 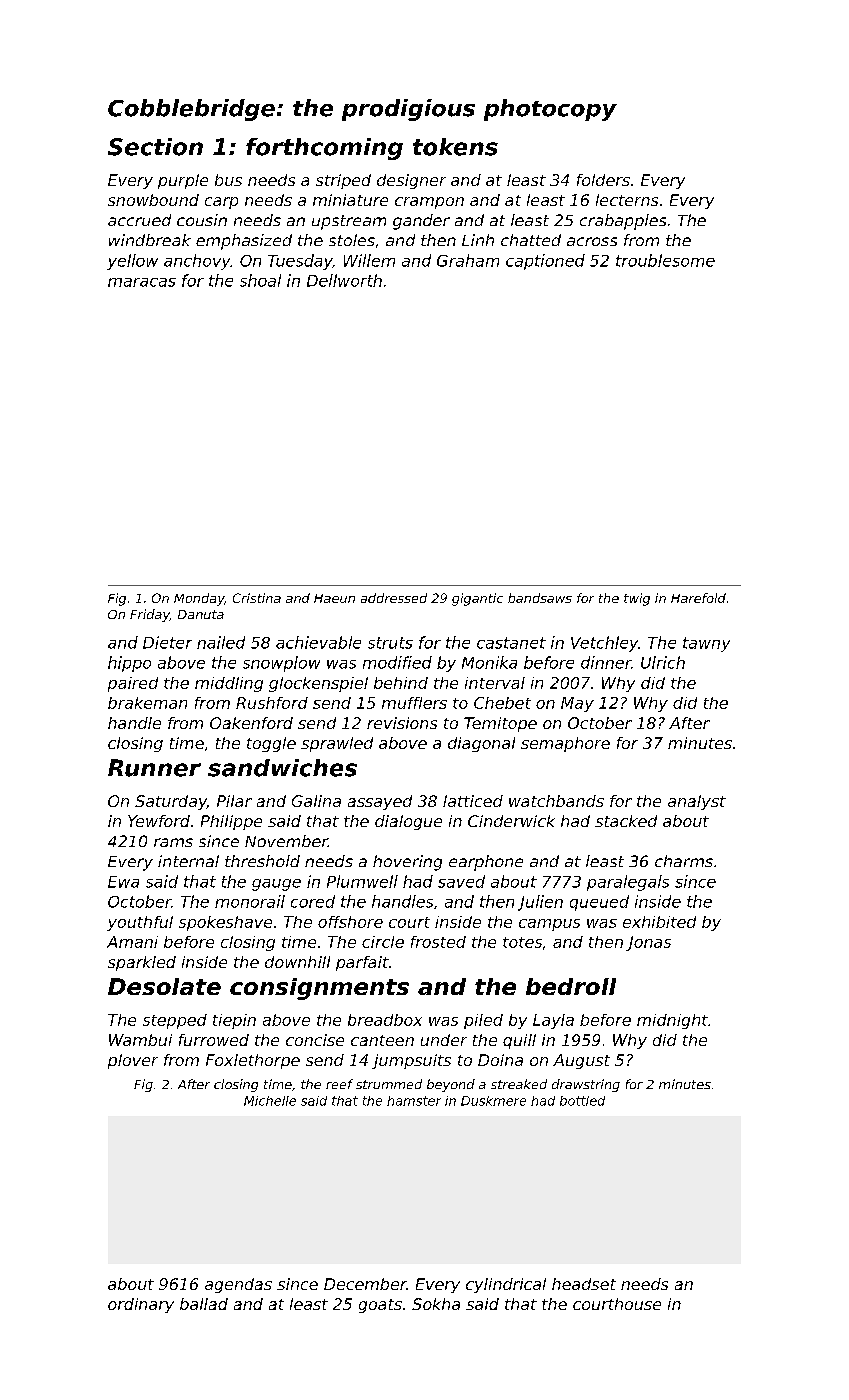 I want to click on gigantic, so click(x=477, y=599).
